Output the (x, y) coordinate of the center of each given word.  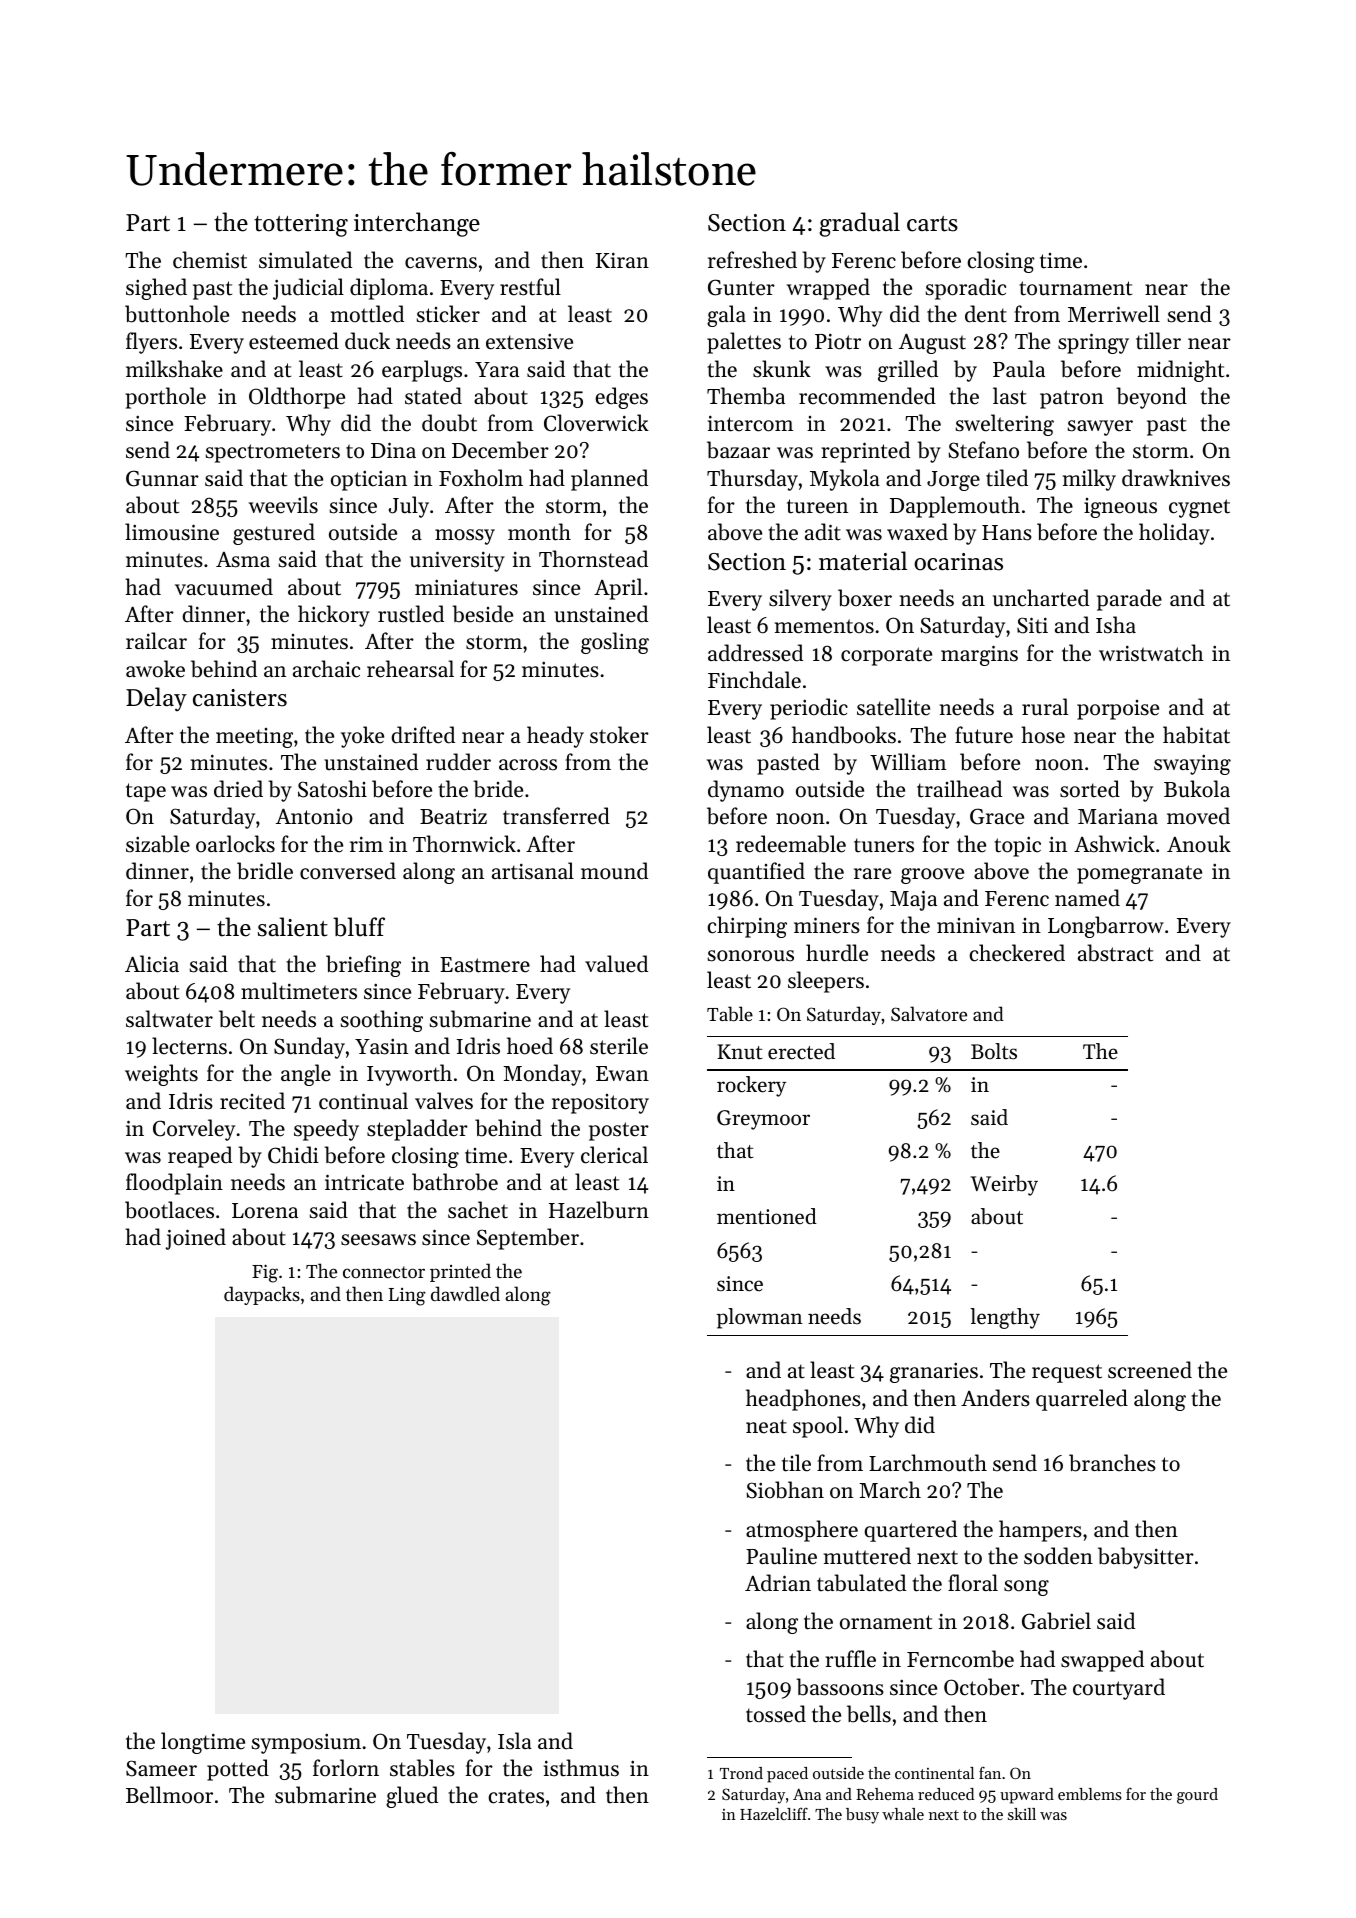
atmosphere (802, 1531)
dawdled (465, 1293)
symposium (306, 1743)
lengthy (1005, 1318)
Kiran (622, 260)
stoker (619, 735)
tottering (301, 225)
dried (238, 789)
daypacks (262, 1295)
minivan (976, 925)
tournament (1075, 288)
